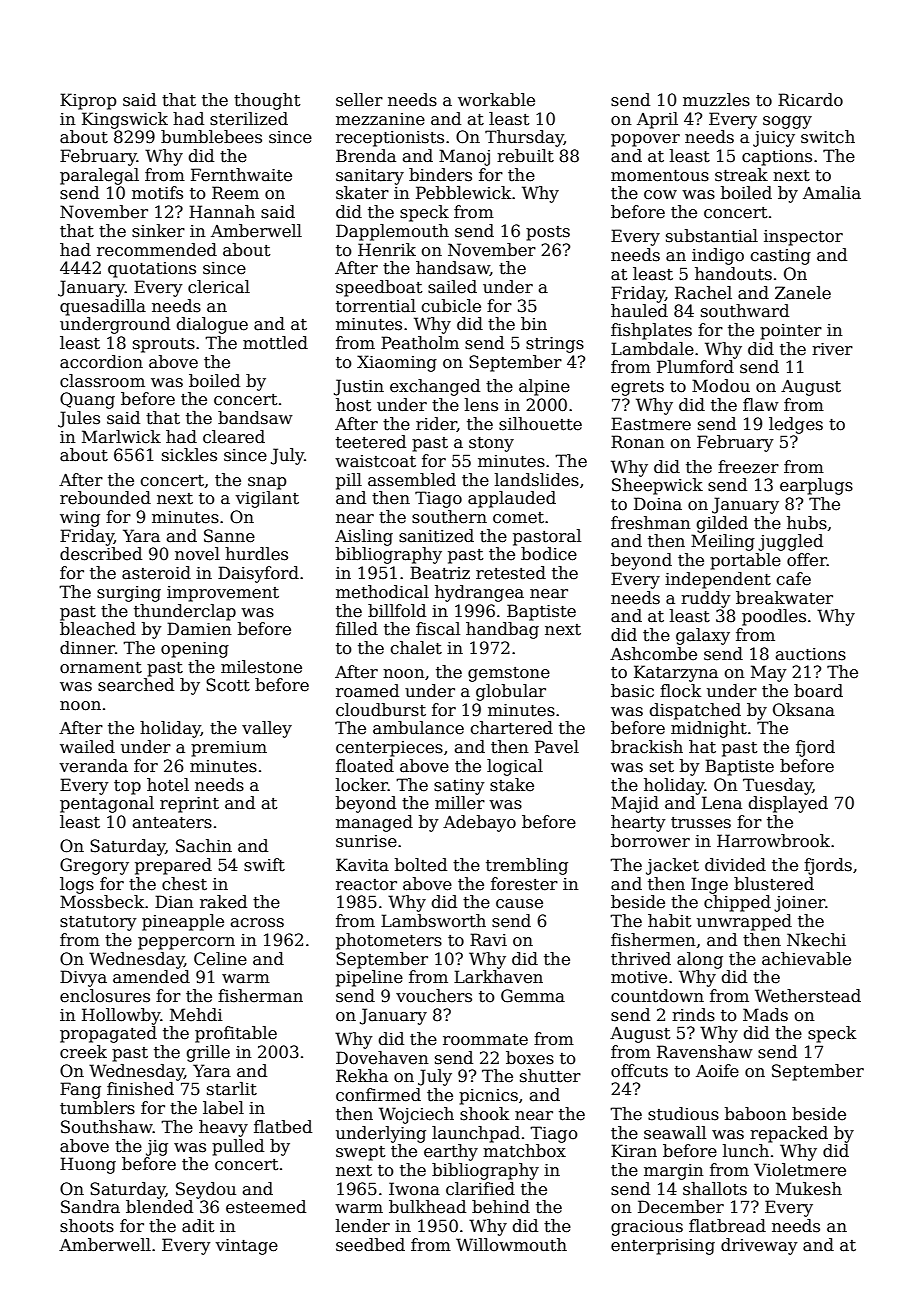 Image resolution: width=924 pixels, height=1308 pixels. I want to click on basic, so click(632, 691).
